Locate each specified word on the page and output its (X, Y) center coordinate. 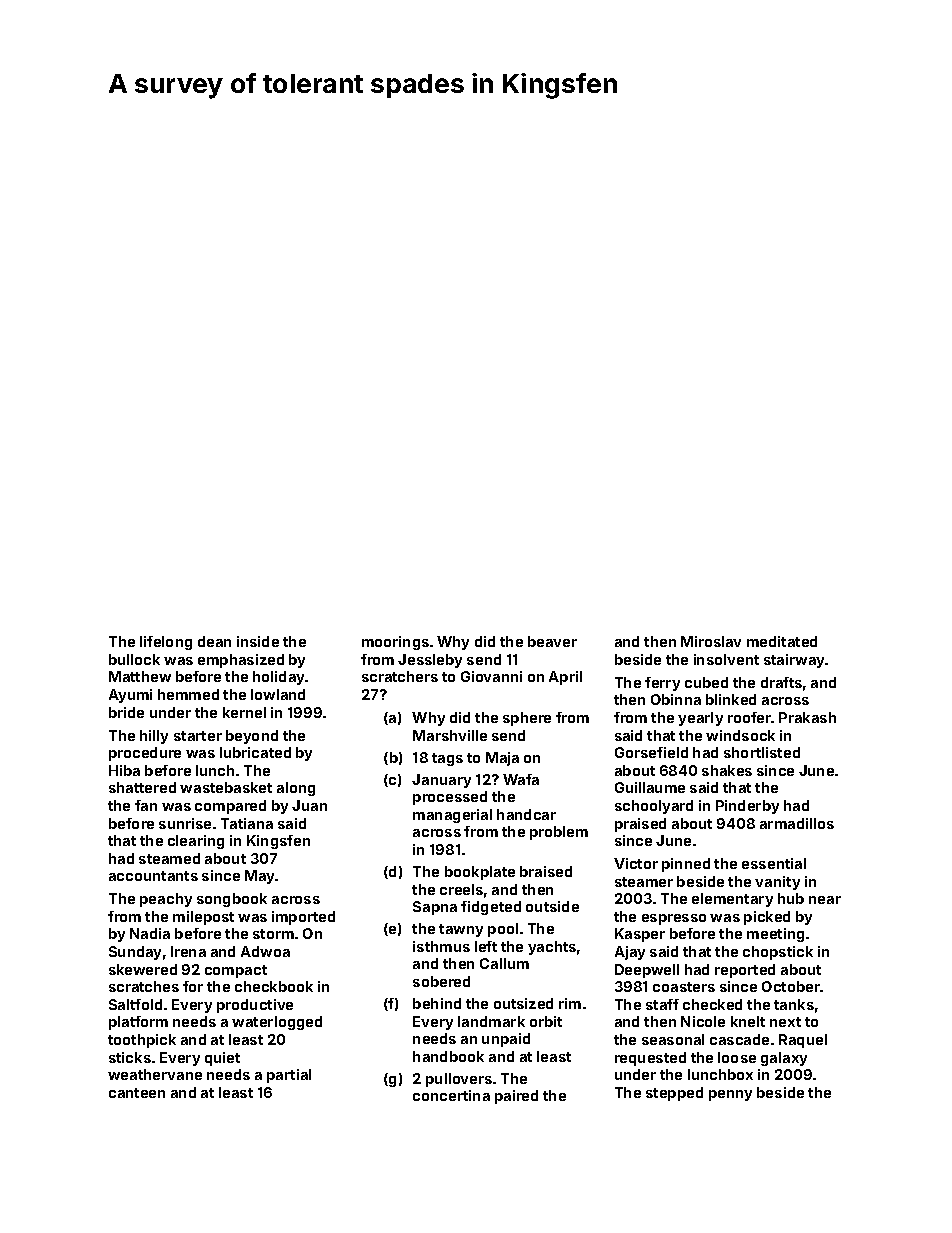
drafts (781, 682)
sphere (527, 719)
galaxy (784, 1059)
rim (570, 1003)
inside (258, 641)
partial (289, 1076)
